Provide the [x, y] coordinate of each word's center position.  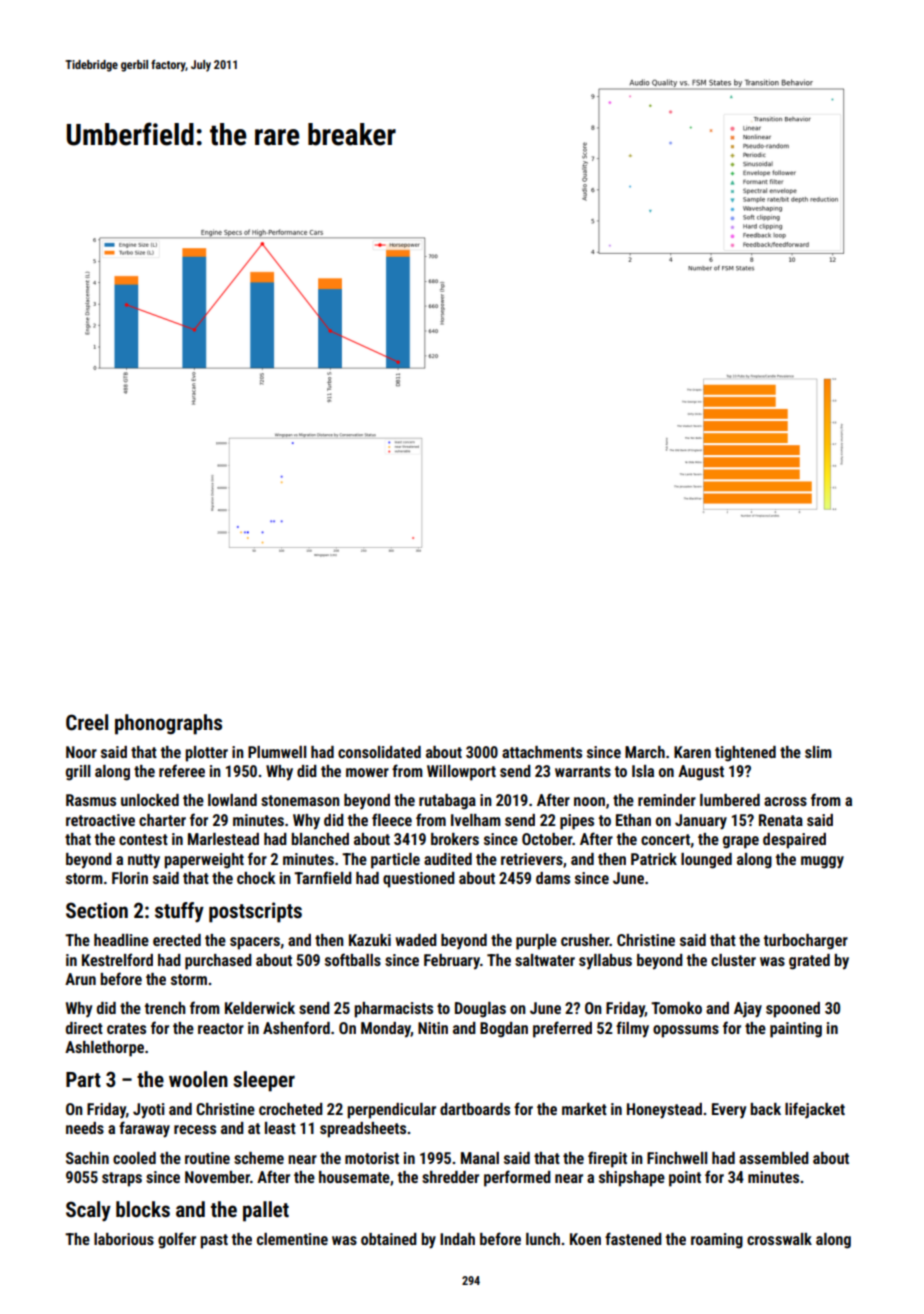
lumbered [730, 800]
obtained [389, 1239]
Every [729, 1111]
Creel [87, 722]
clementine [292, 1239]
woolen [198, 1079]
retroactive [100, 820]
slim [818, 752]
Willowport [461, 773]
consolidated [379, 752]
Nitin [433, 1028]
